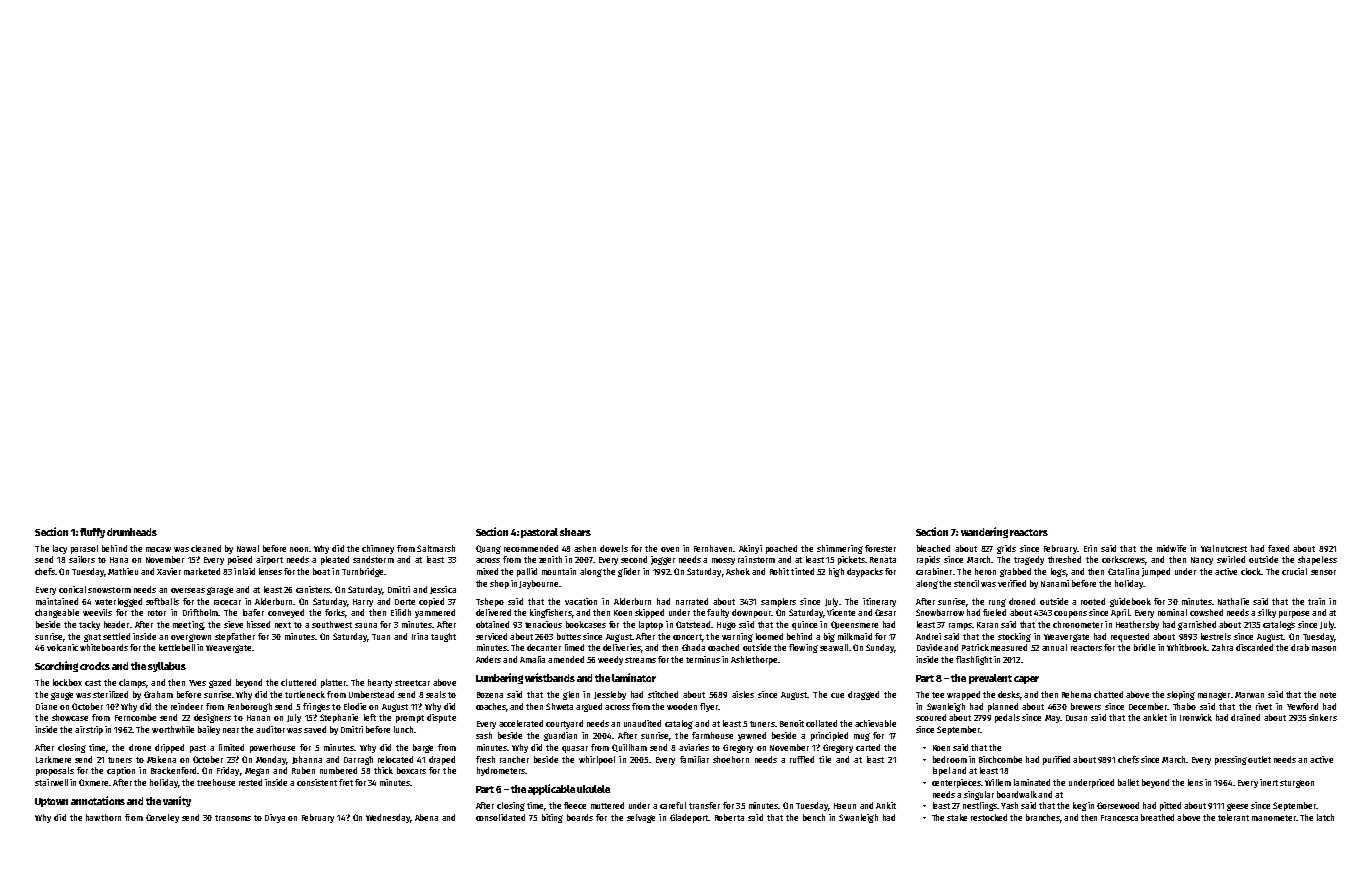 Image resolution: width=1372 pixels, height=887 pixels. I want to click on wristbands, so click(550, 677).
